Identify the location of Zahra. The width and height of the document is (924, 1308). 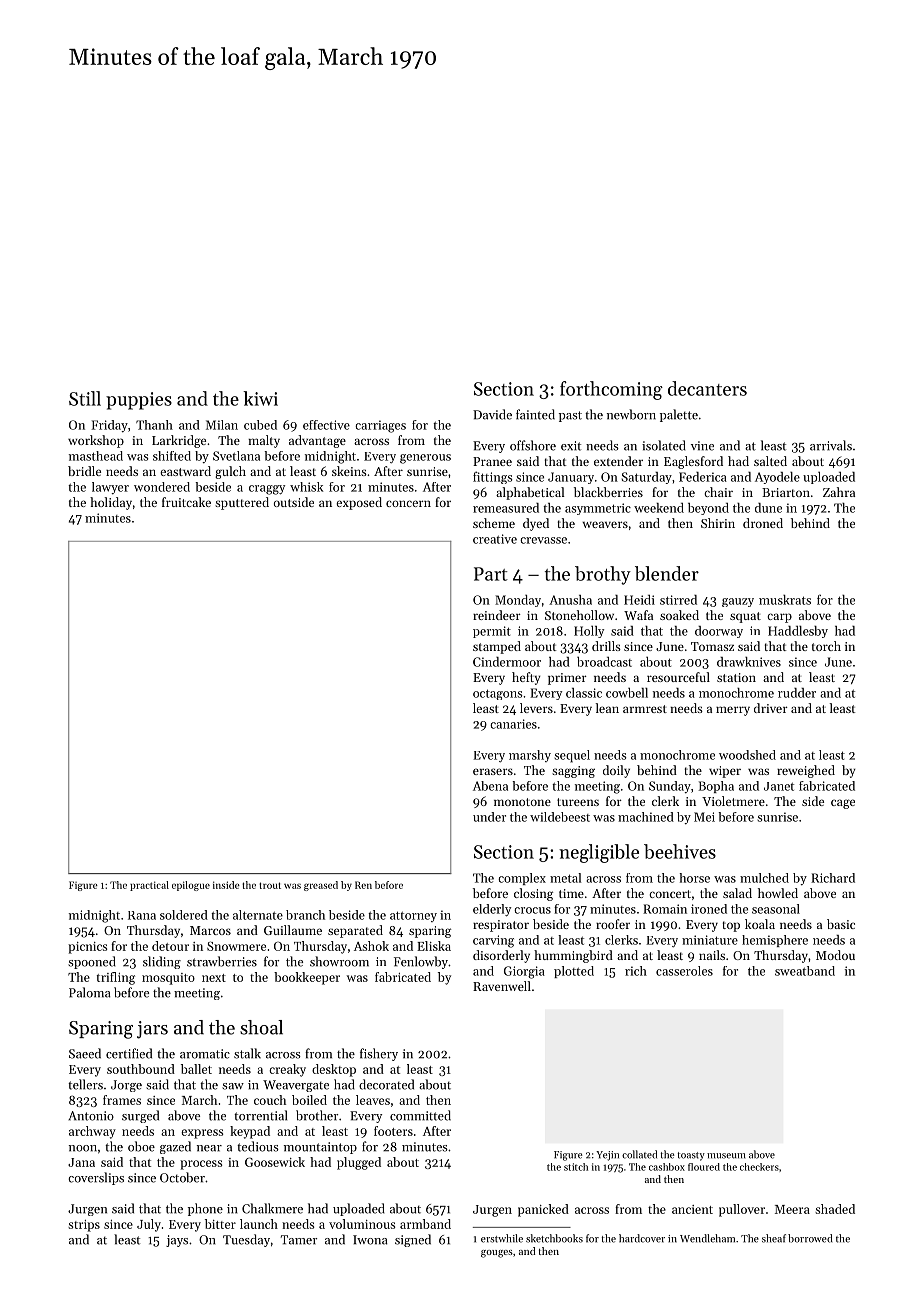
(839, 492).
